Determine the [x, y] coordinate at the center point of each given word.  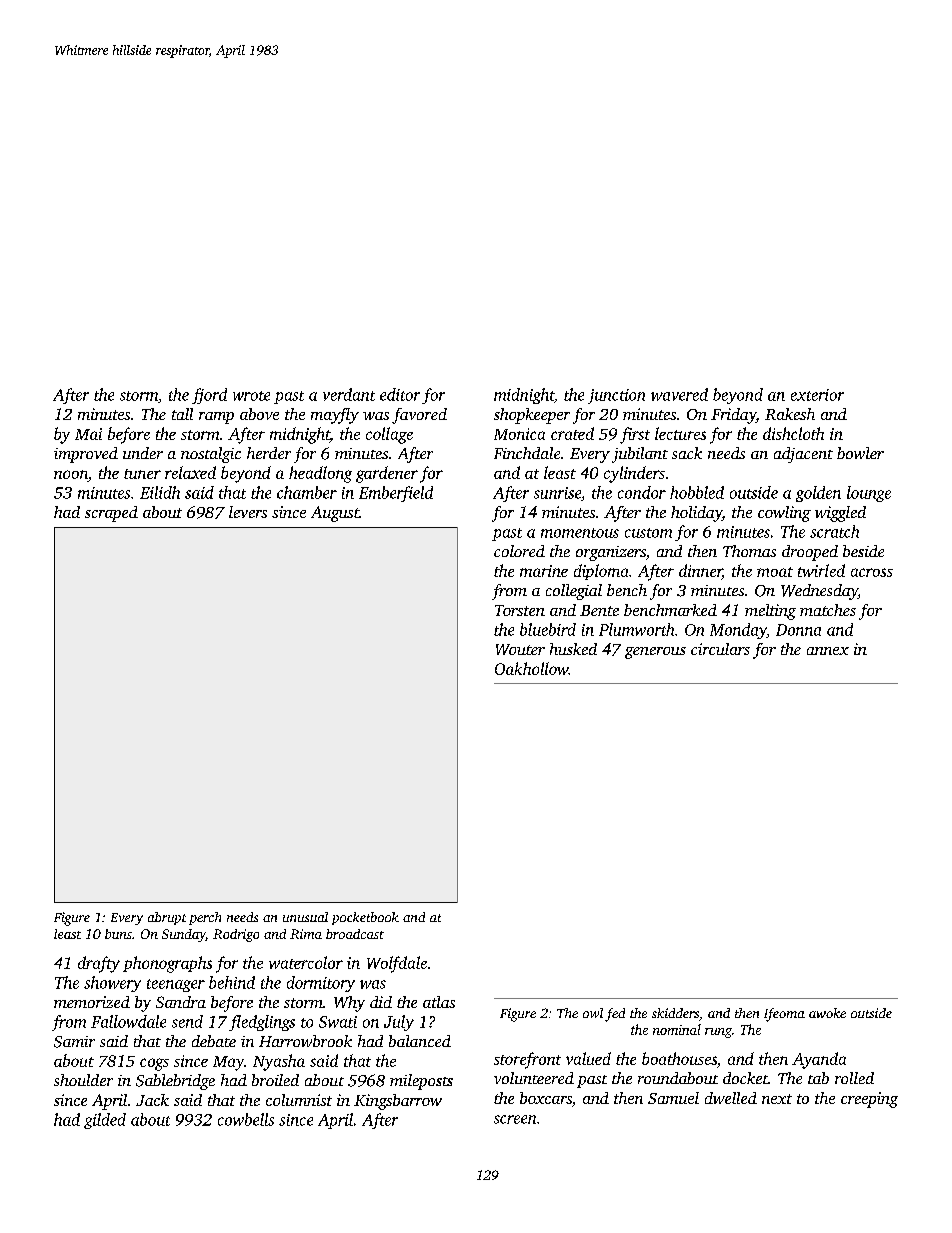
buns [118, 934]
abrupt [167, 918]
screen [515, 1119]
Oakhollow [532, 668]
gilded [105, 1121]
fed [615, 1015]
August [335, 514]
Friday [733, 416]
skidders [675, 1013]
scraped [111, 514]
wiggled [840, 514]
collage [389, 435]
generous [655, 653]
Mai [88, 434]
